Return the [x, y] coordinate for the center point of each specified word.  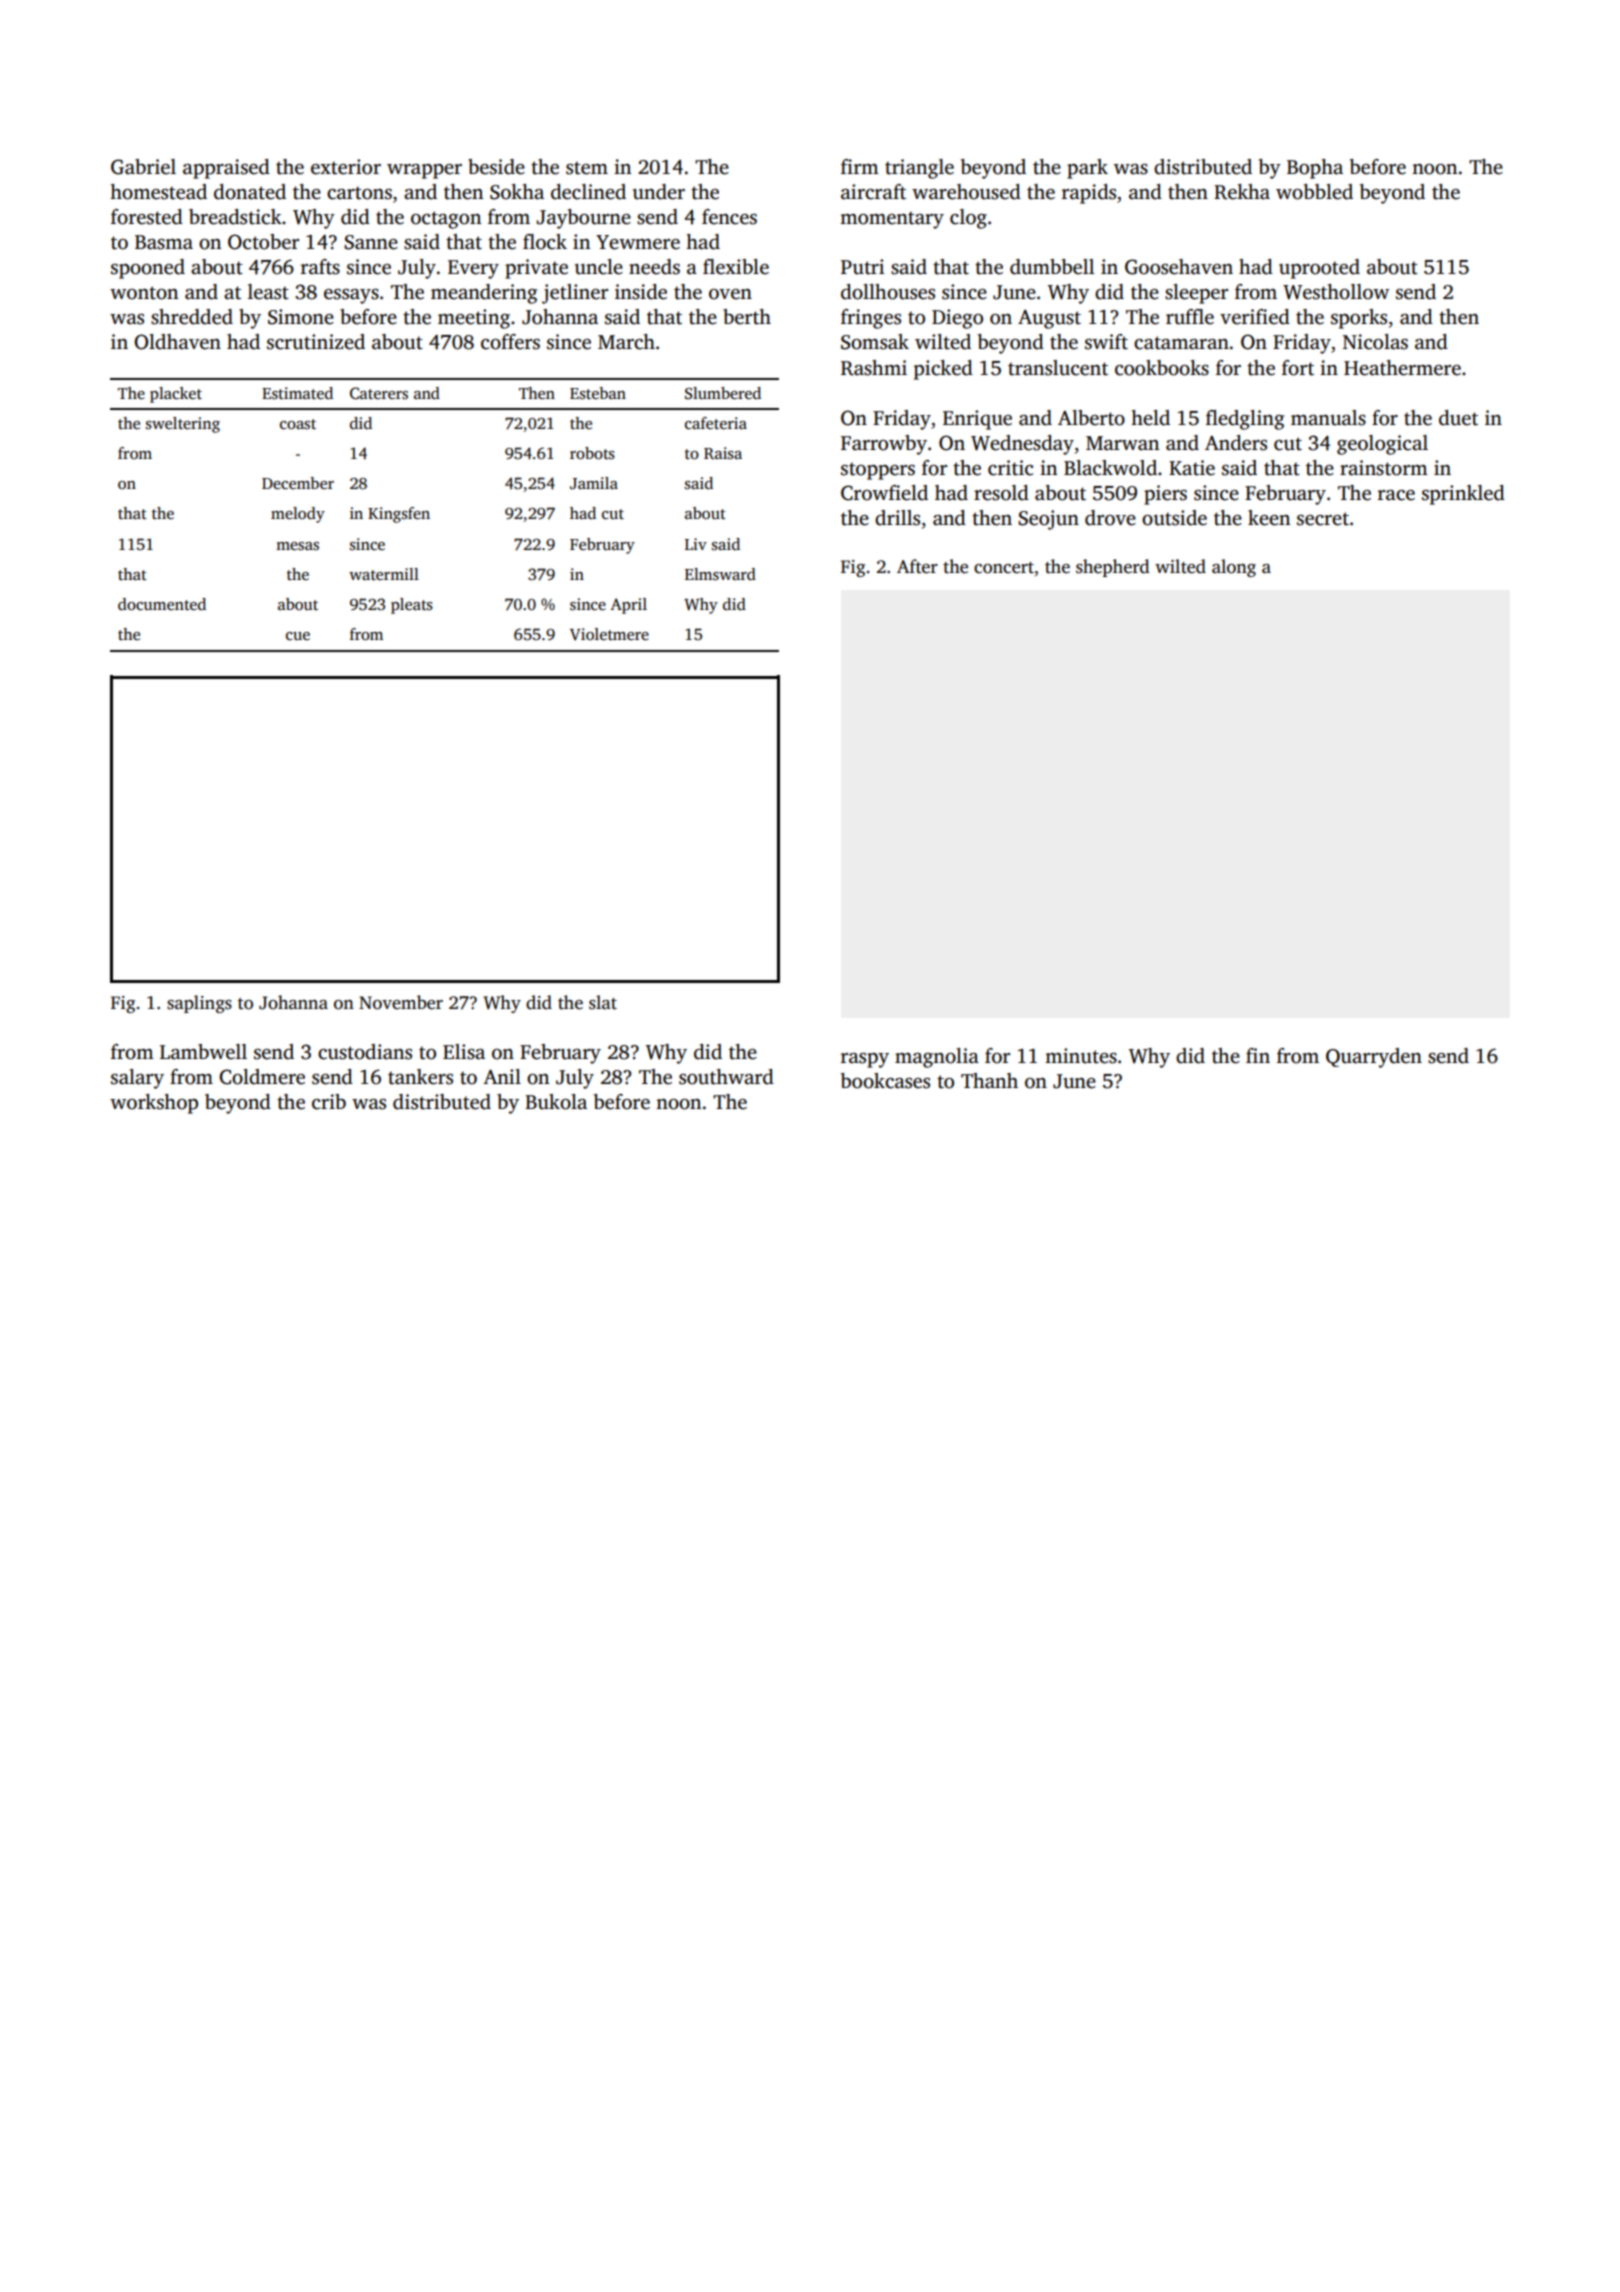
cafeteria [716, 423]
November [401, 1002]
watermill [384, 574]
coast [298, 424]
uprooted [1319, 269]
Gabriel [143, 167]
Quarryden [1374, 1058]
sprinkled [1463, 495]
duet [1458, 418]
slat [603, 1002]
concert [1004, 568]
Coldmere [262, 1077]
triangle [919, 169]
